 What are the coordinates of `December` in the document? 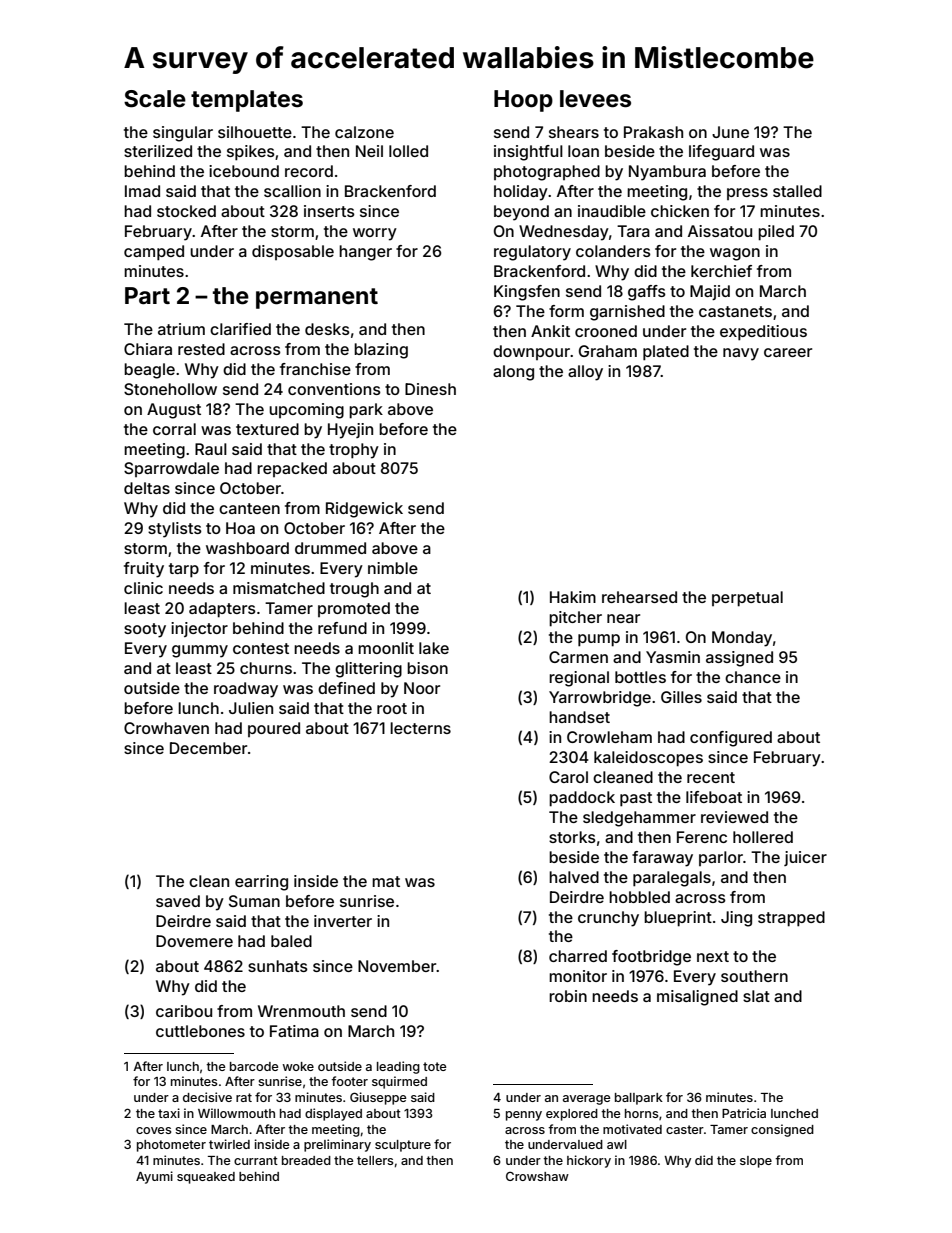 It's located at (208, 748).
